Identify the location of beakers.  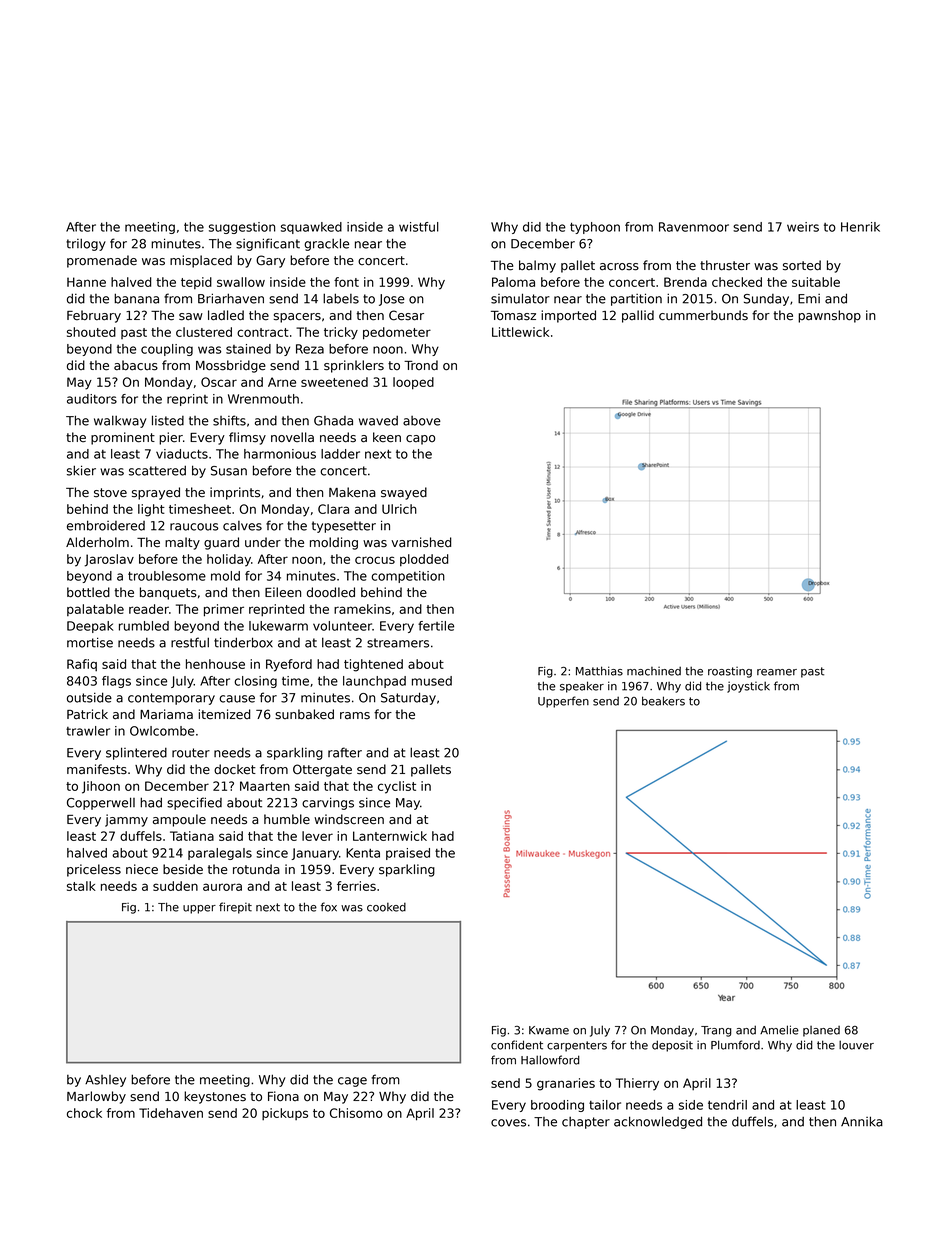
(663, 701).
